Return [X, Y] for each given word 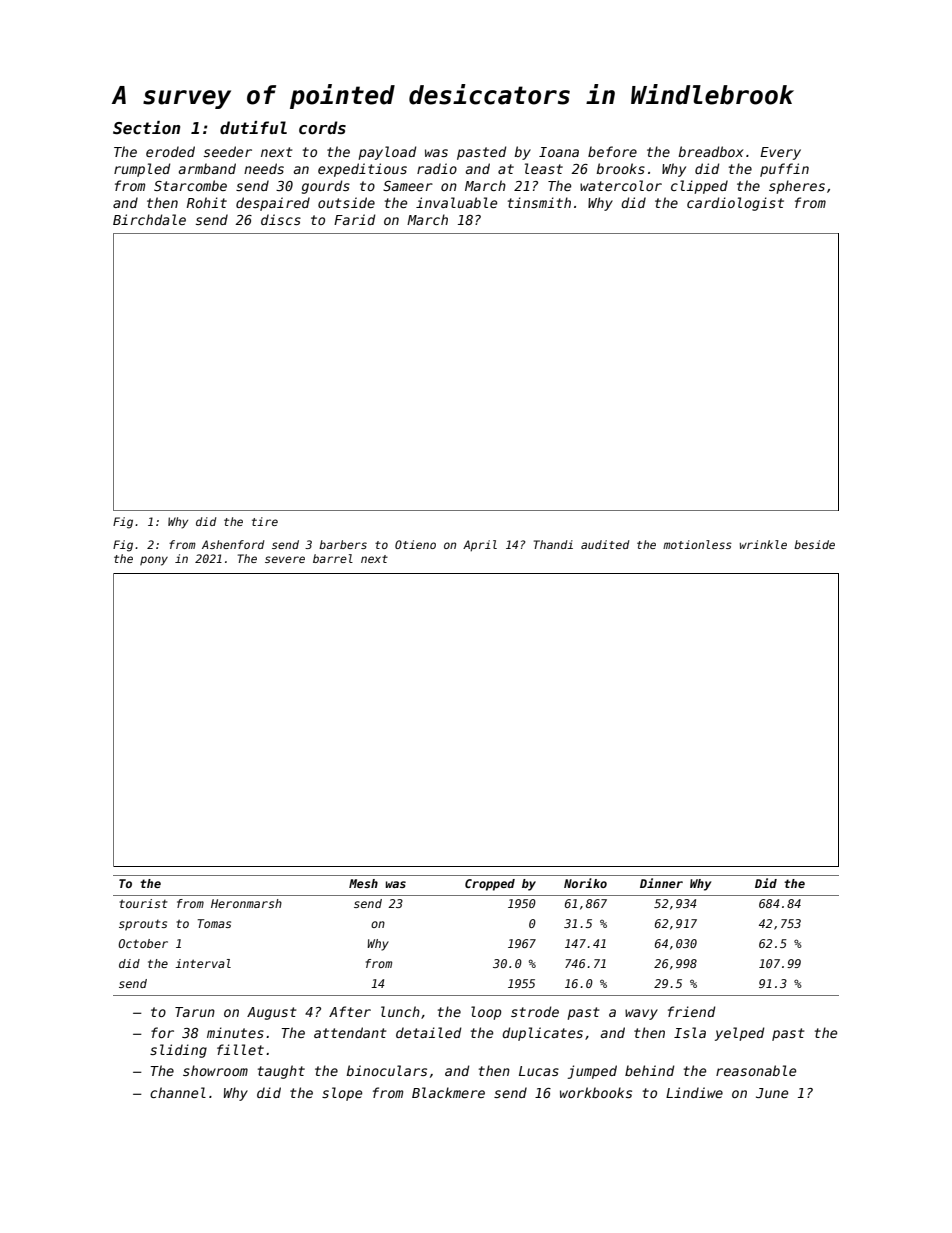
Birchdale [149, 219]
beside [814, 544]
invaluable [456, 202]
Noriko [585, 883]
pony [154, 561]
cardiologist [735, 204]
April [480, 545]
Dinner [661, 883]
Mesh [363, 883]
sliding [178, 1051]
